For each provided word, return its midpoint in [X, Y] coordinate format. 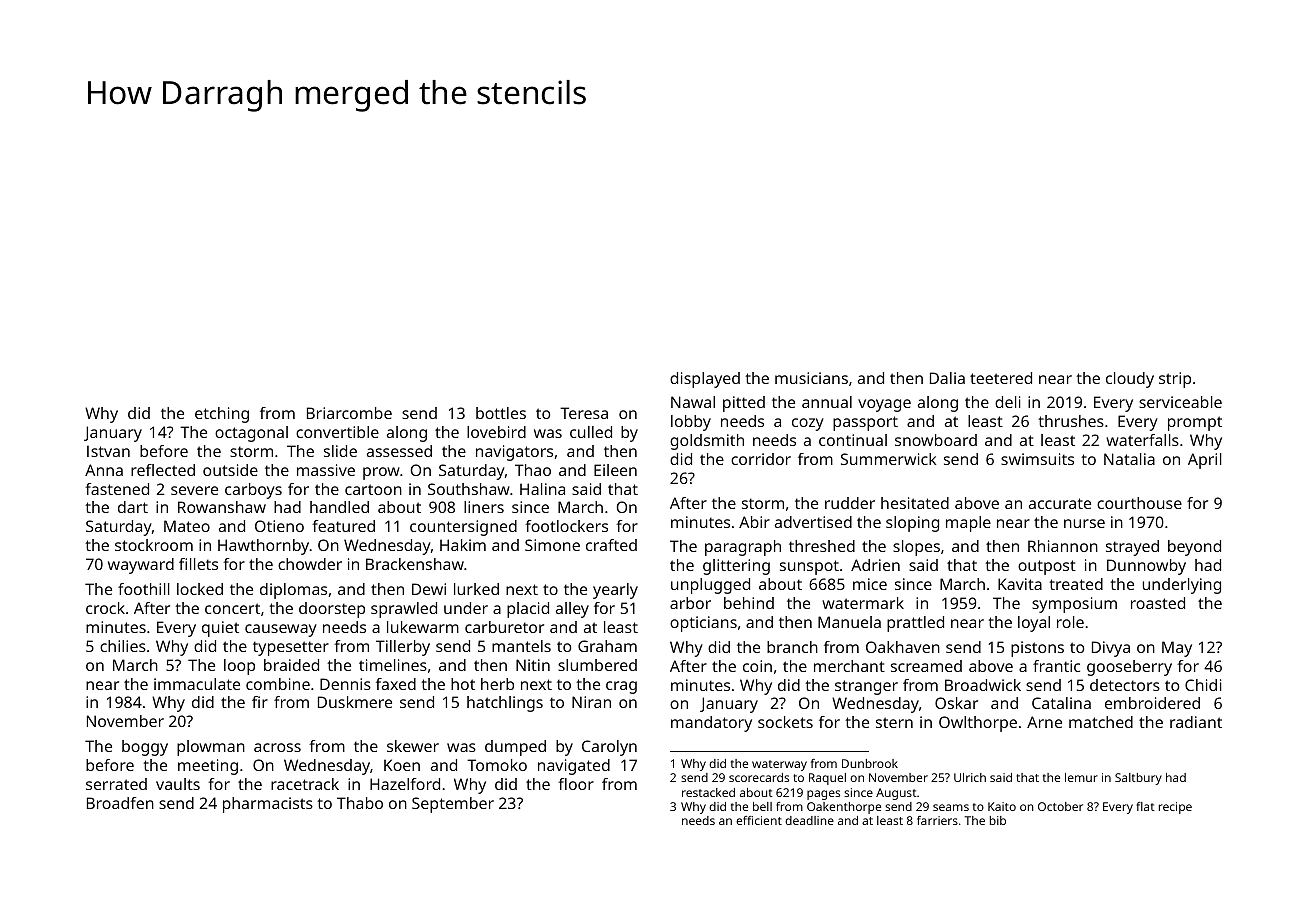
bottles [501, 413]
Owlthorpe [978, 724]
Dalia [947, 378]
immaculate [197, 684]
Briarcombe [349, 413]
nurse [1084, 523]
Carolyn [609, 748]
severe [194, 490]
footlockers [566, 526]
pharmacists [268, 805]
